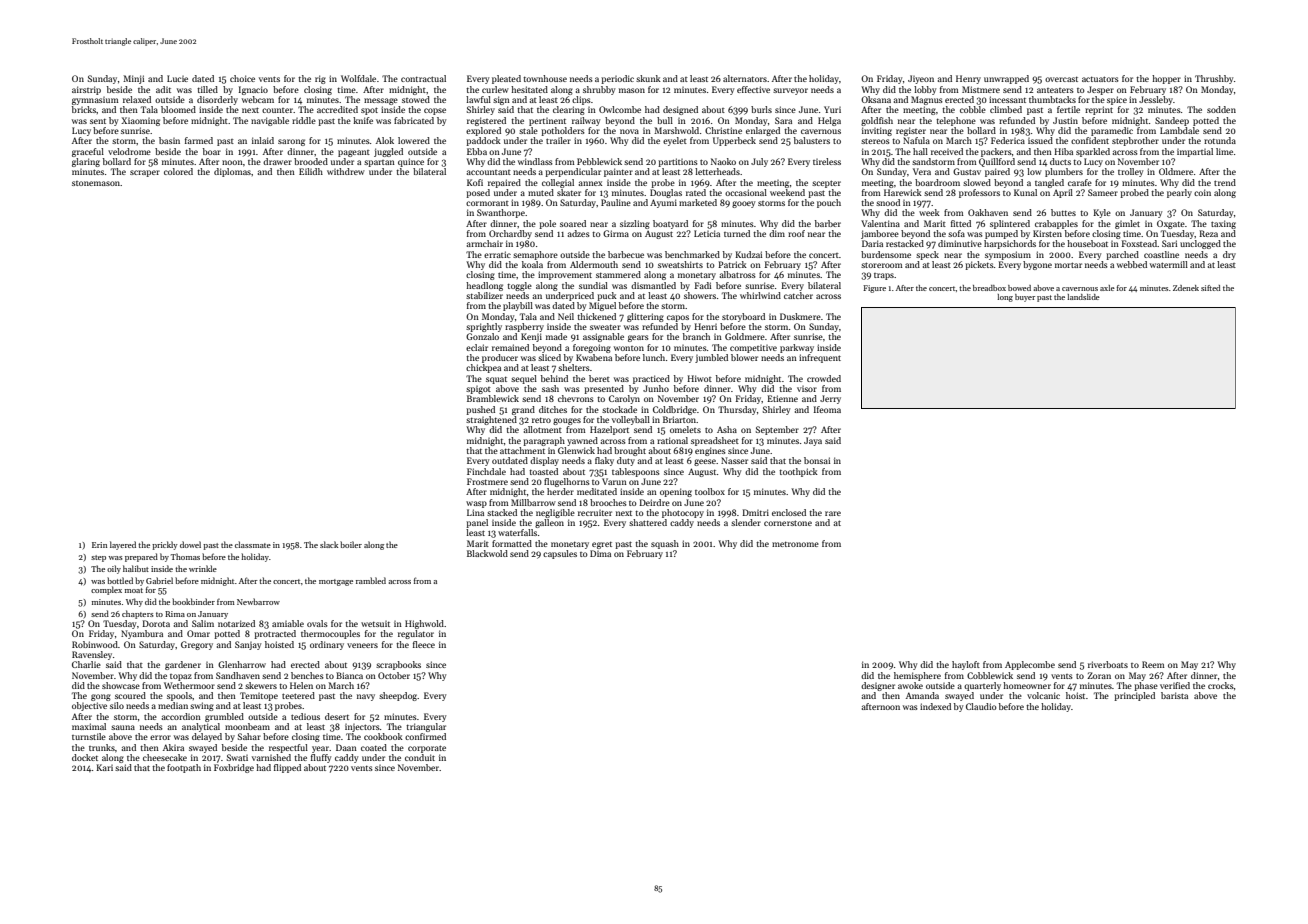 The height and width of the screenshot is (924, 1308). I want to click on hayloft, so click(966, 665).
